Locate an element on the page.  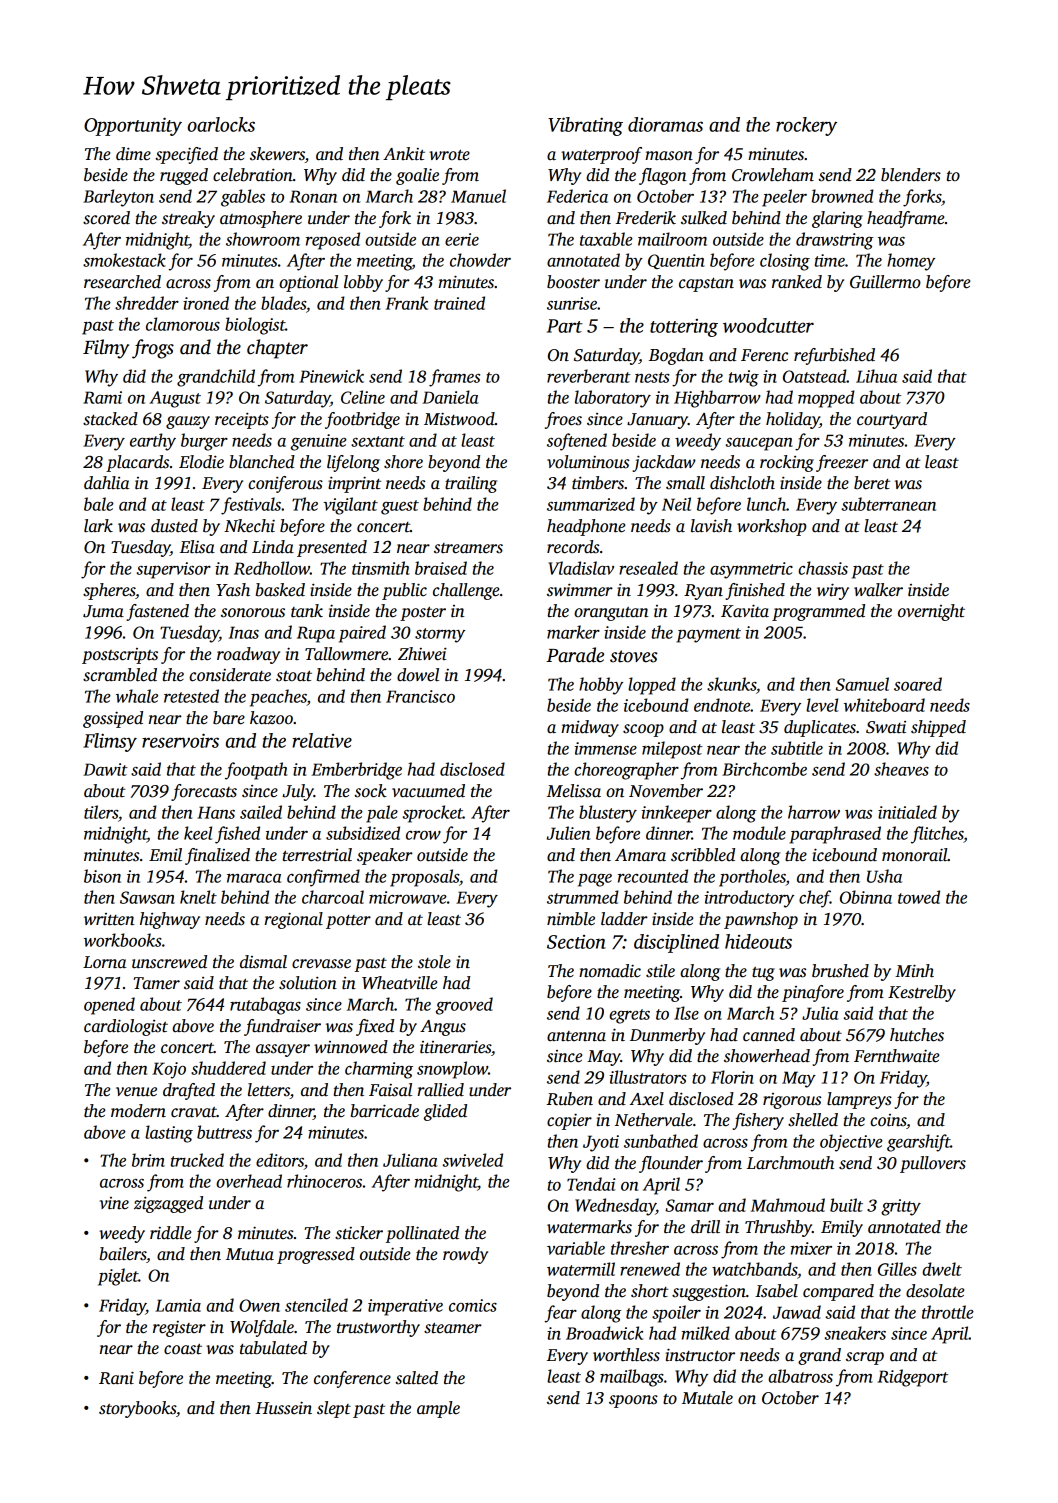
oarlocks is located at coordinates (221, 124).
